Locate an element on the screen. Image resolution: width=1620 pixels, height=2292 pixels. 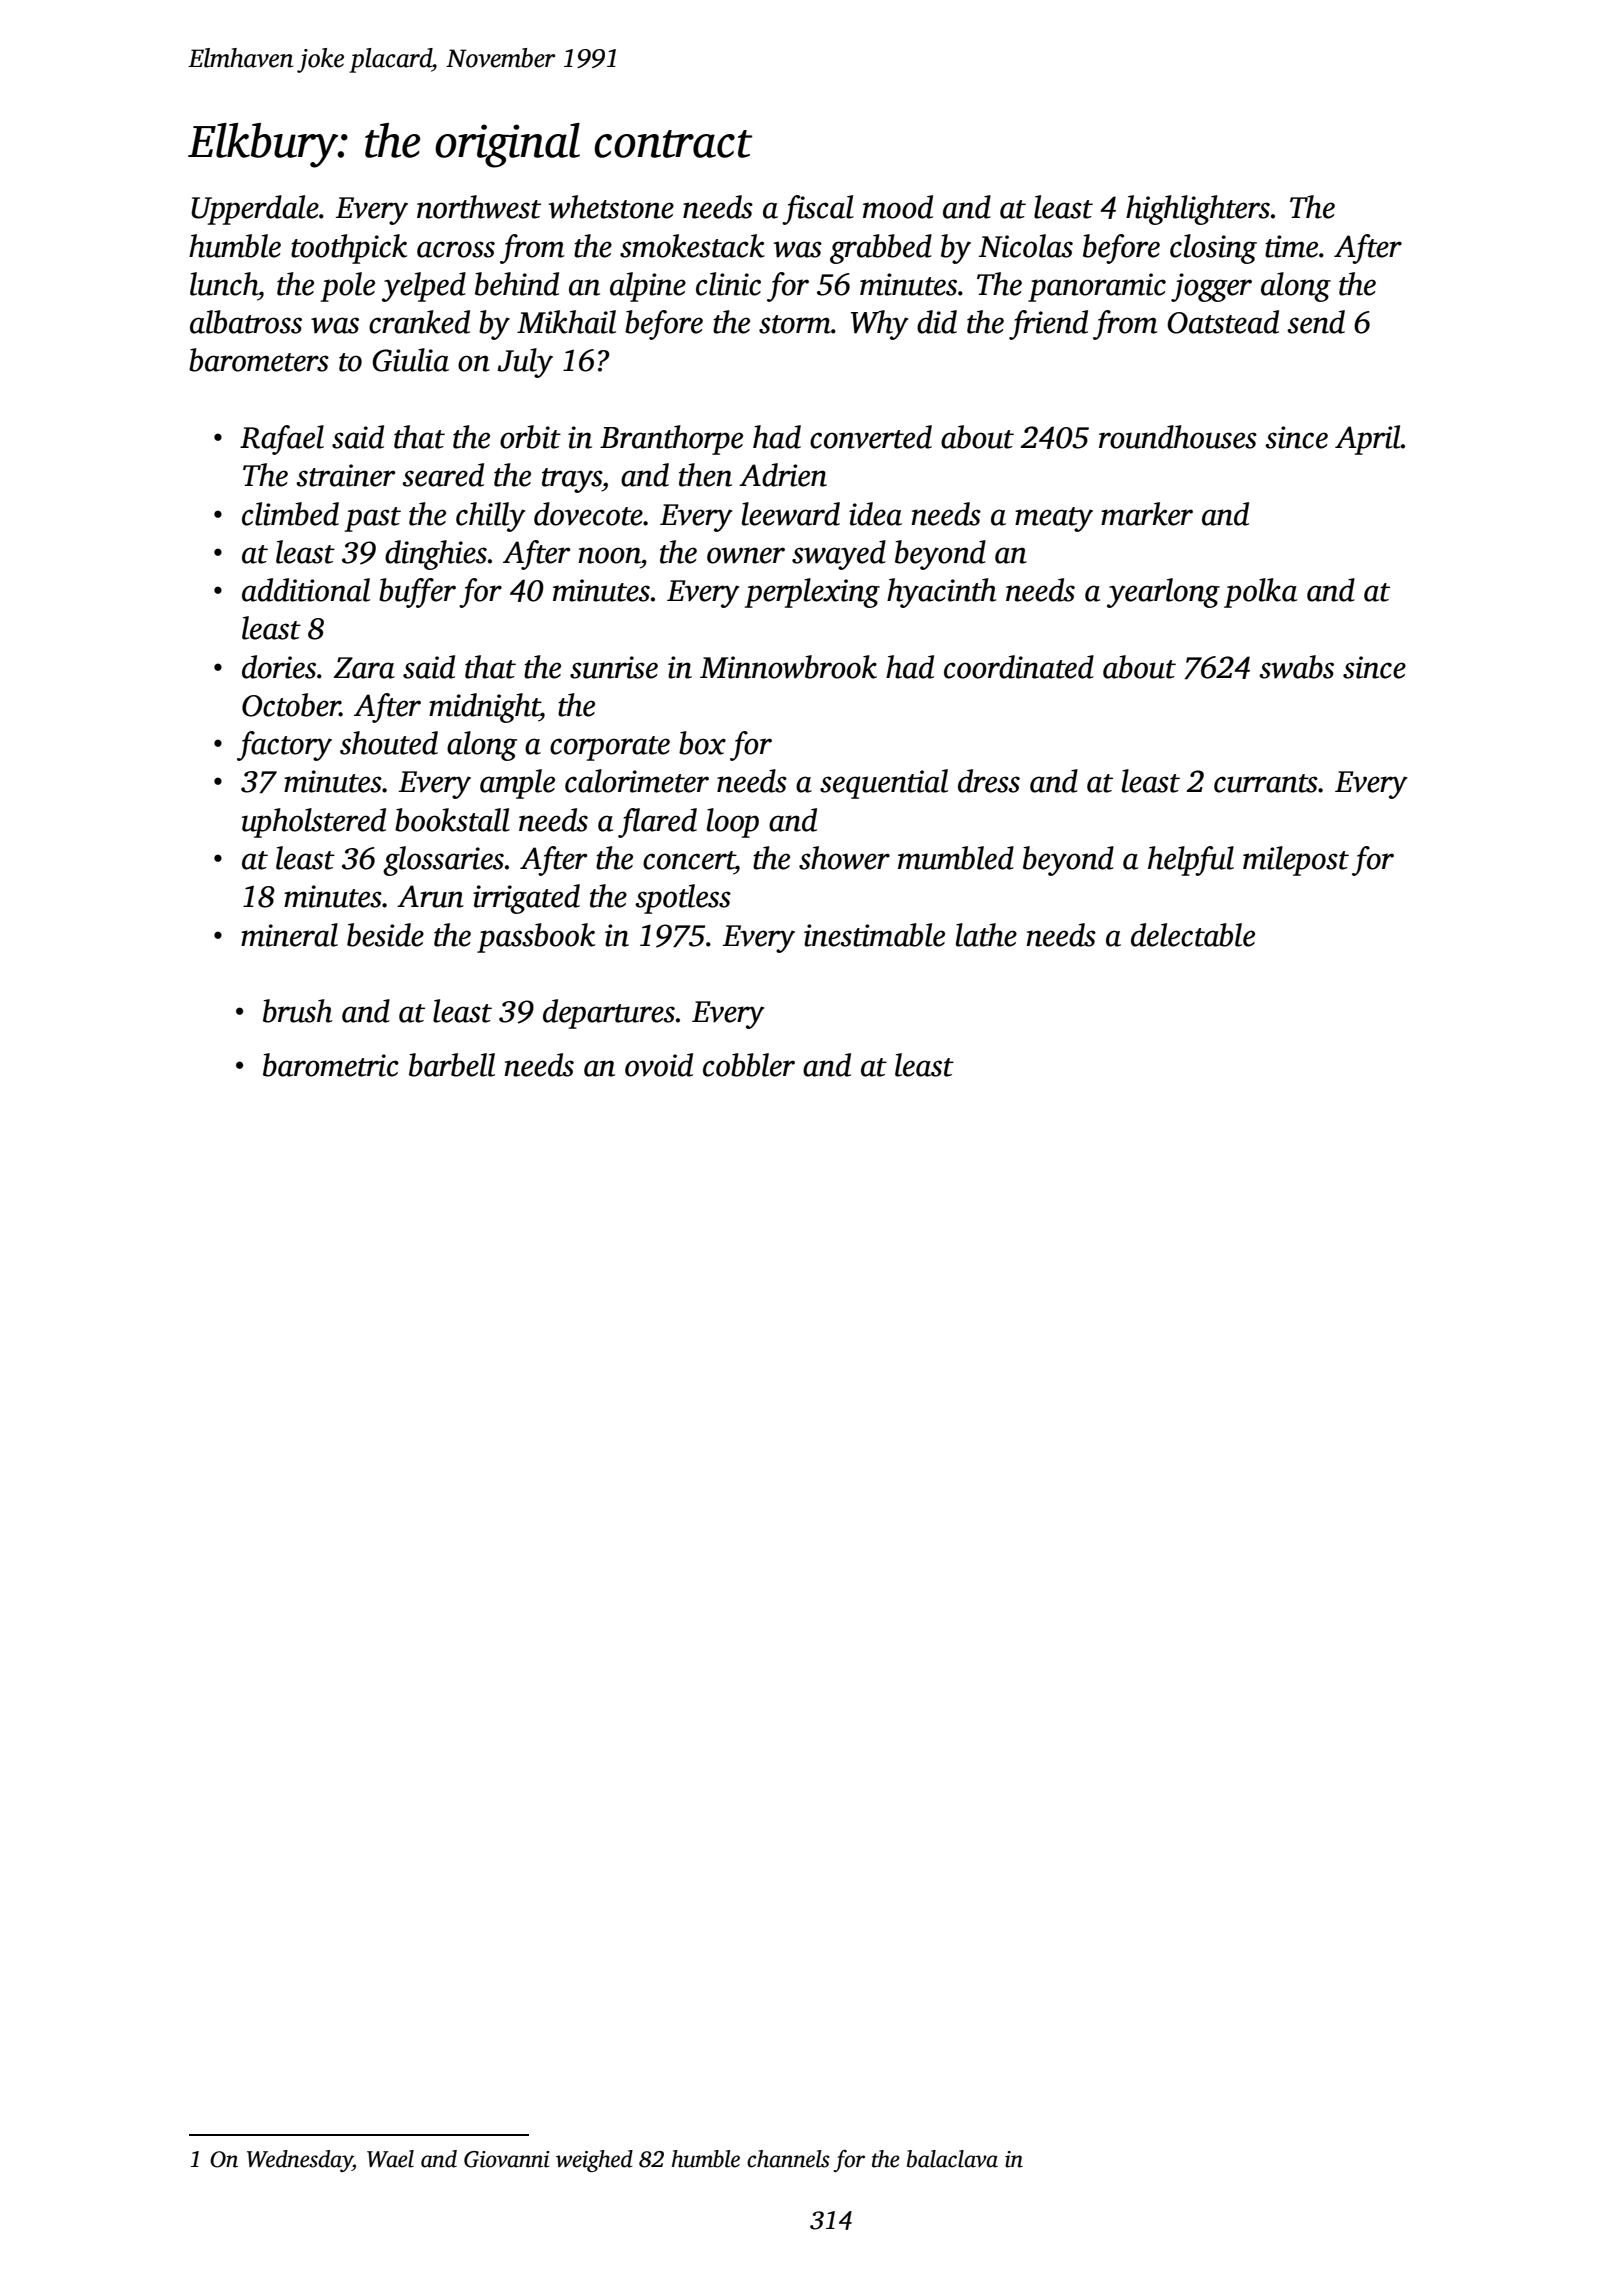
barbell is located at coordinates (452, 1065).
